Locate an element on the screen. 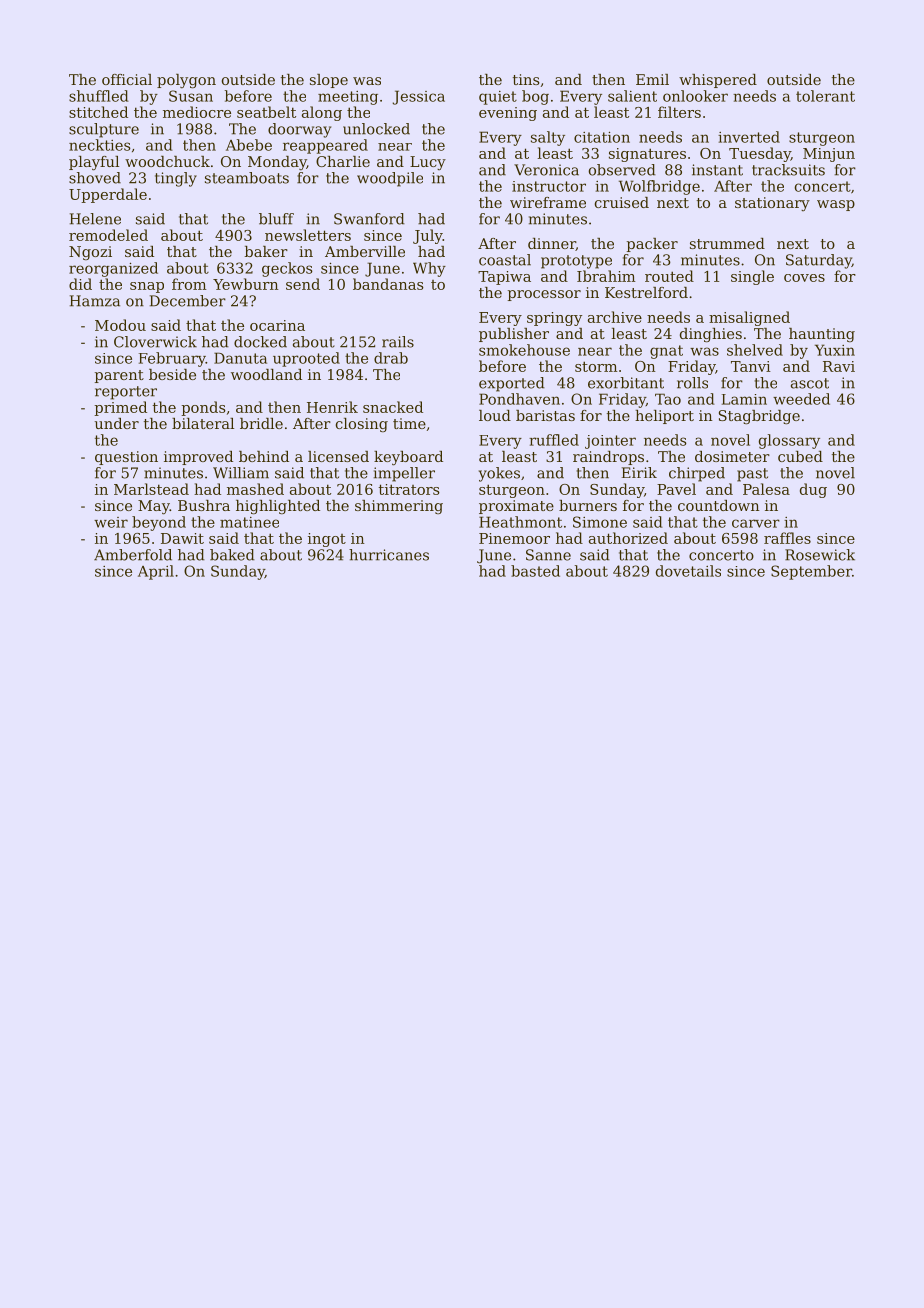 This screenshot has height=1308, width=924. rails is located at coordinates (398, 342).
